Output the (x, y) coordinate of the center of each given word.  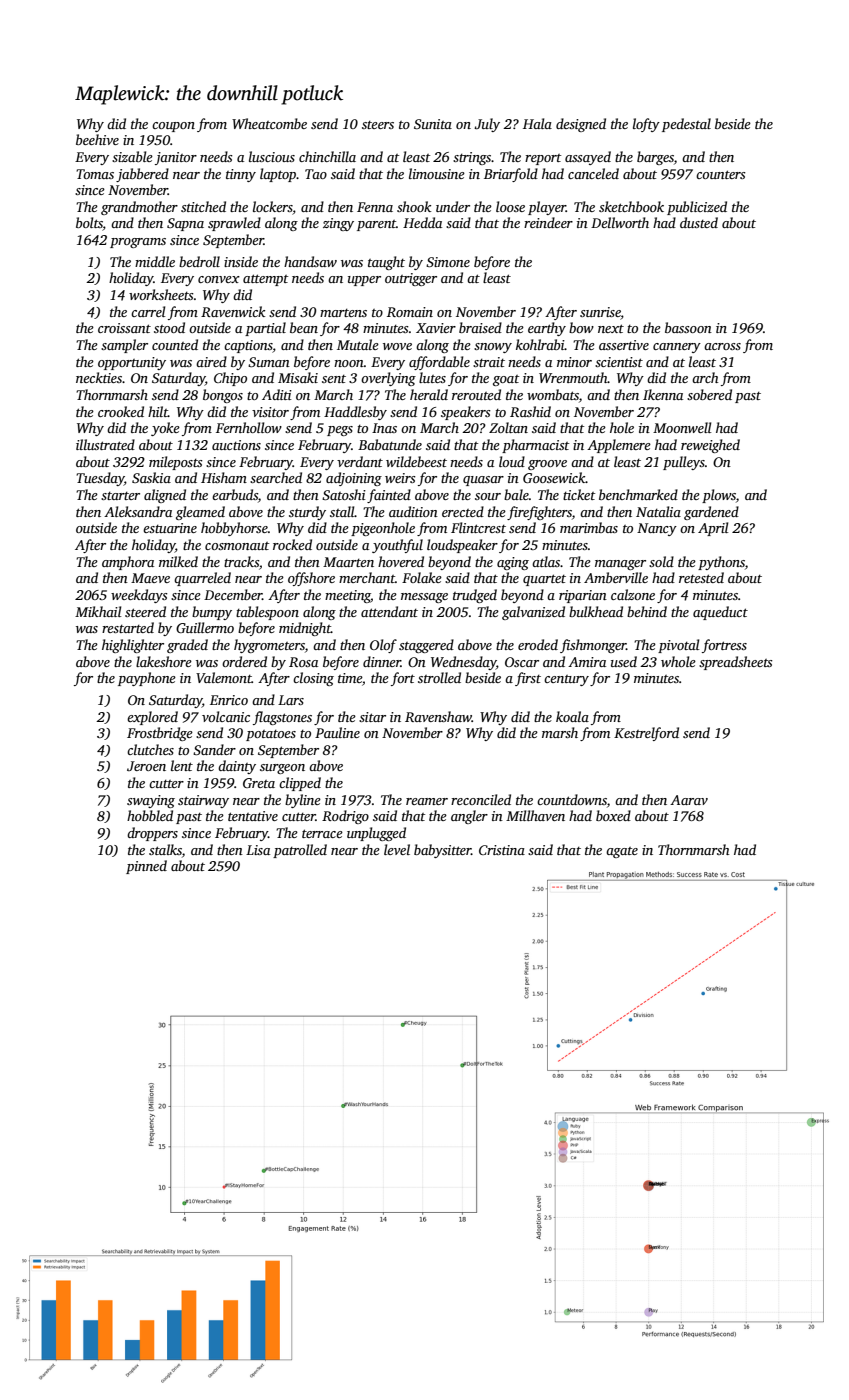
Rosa (303, 662)
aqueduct (720, 613)
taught (386, 263)
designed (581, 125)
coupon (173, 127)
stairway (203, 801)
